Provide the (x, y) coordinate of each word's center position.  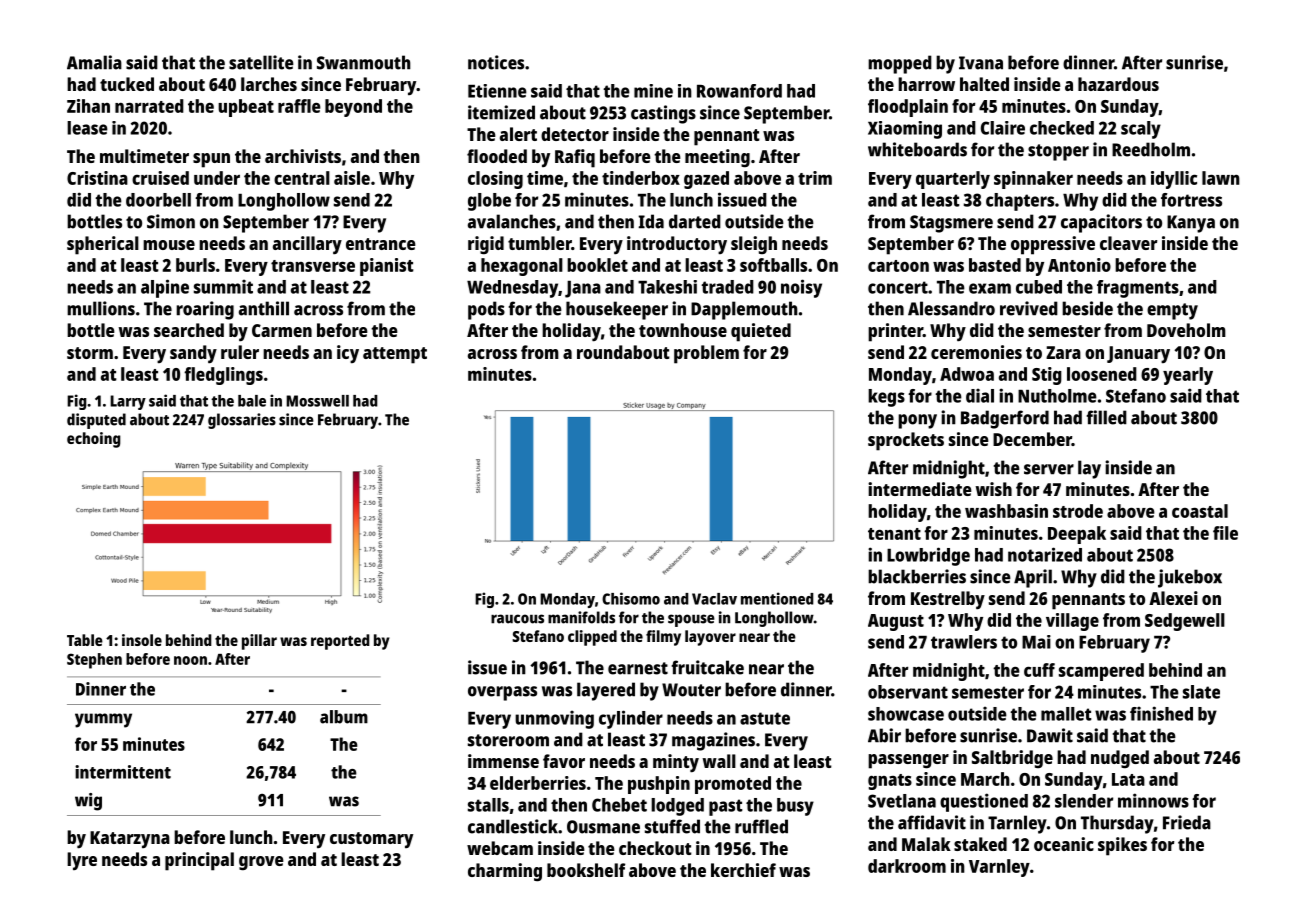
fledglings (223, 376)
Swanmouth (364, 62)
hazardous (1118, 84)
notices (496, 62)
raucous (517, 619)
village (1072, 622)
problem (706, 354)
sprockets (906, 441)
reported (340, 642)
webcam (500, 848)
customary (371, 840)
